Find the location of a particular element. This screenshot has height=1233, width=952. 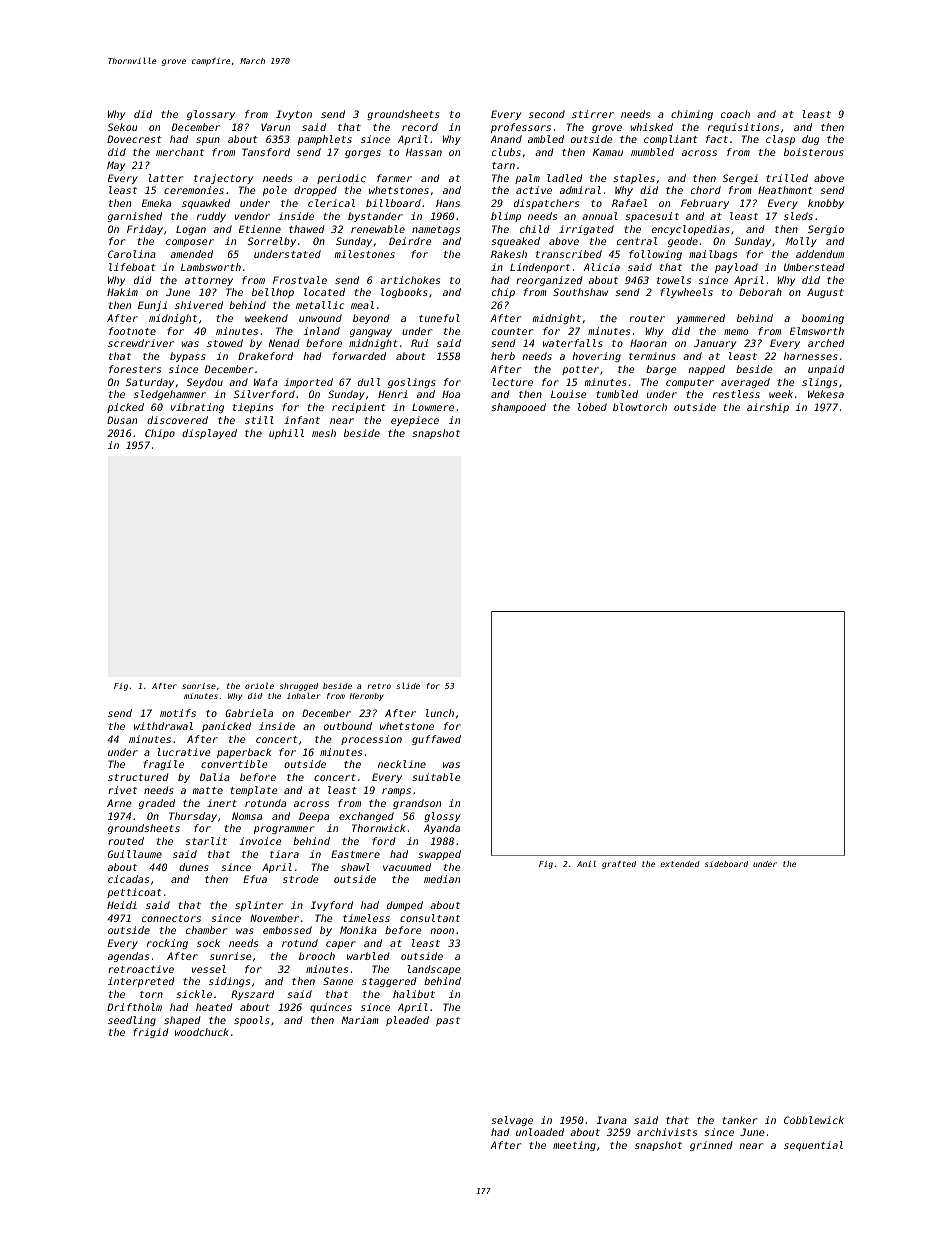

clerical is located at coordinates (331, 203).
